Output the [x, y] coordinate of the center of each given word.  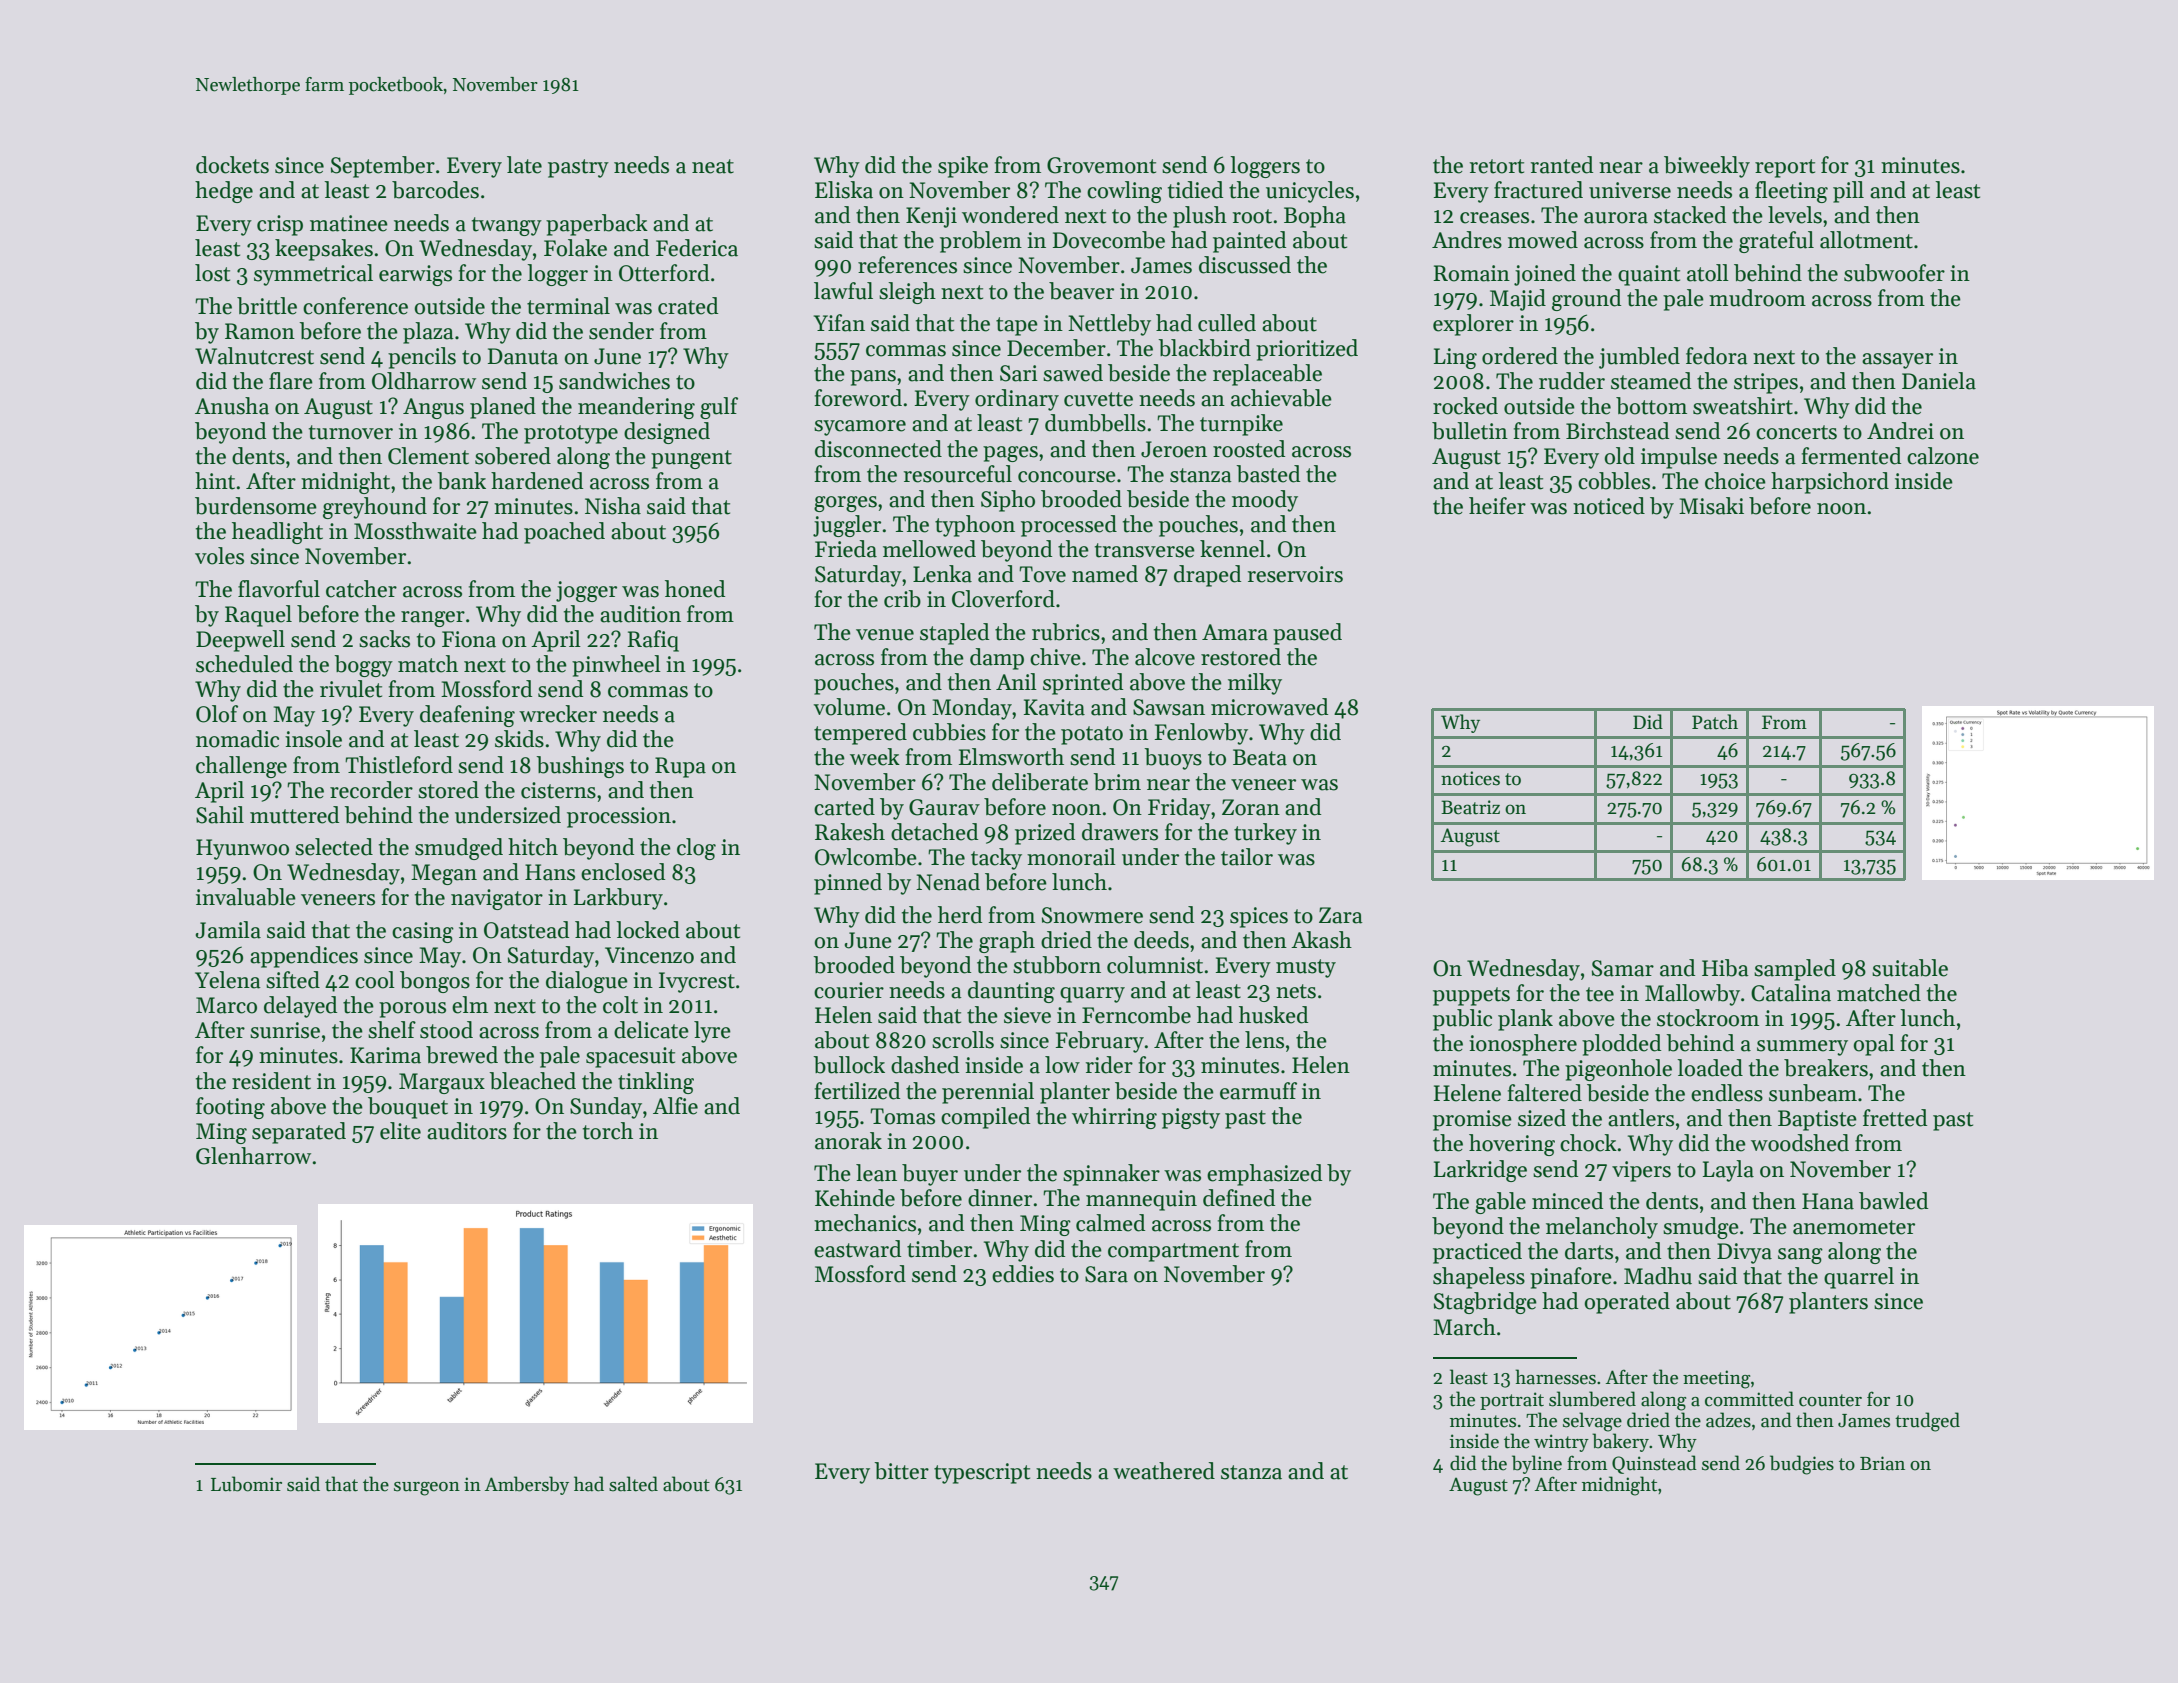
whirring [1114, 1118]
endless [1727, 1093]
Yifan [839, 323]
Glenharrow [253, 1156]
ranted [1562, 165]
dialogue [587, 982]
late [524, 165]
